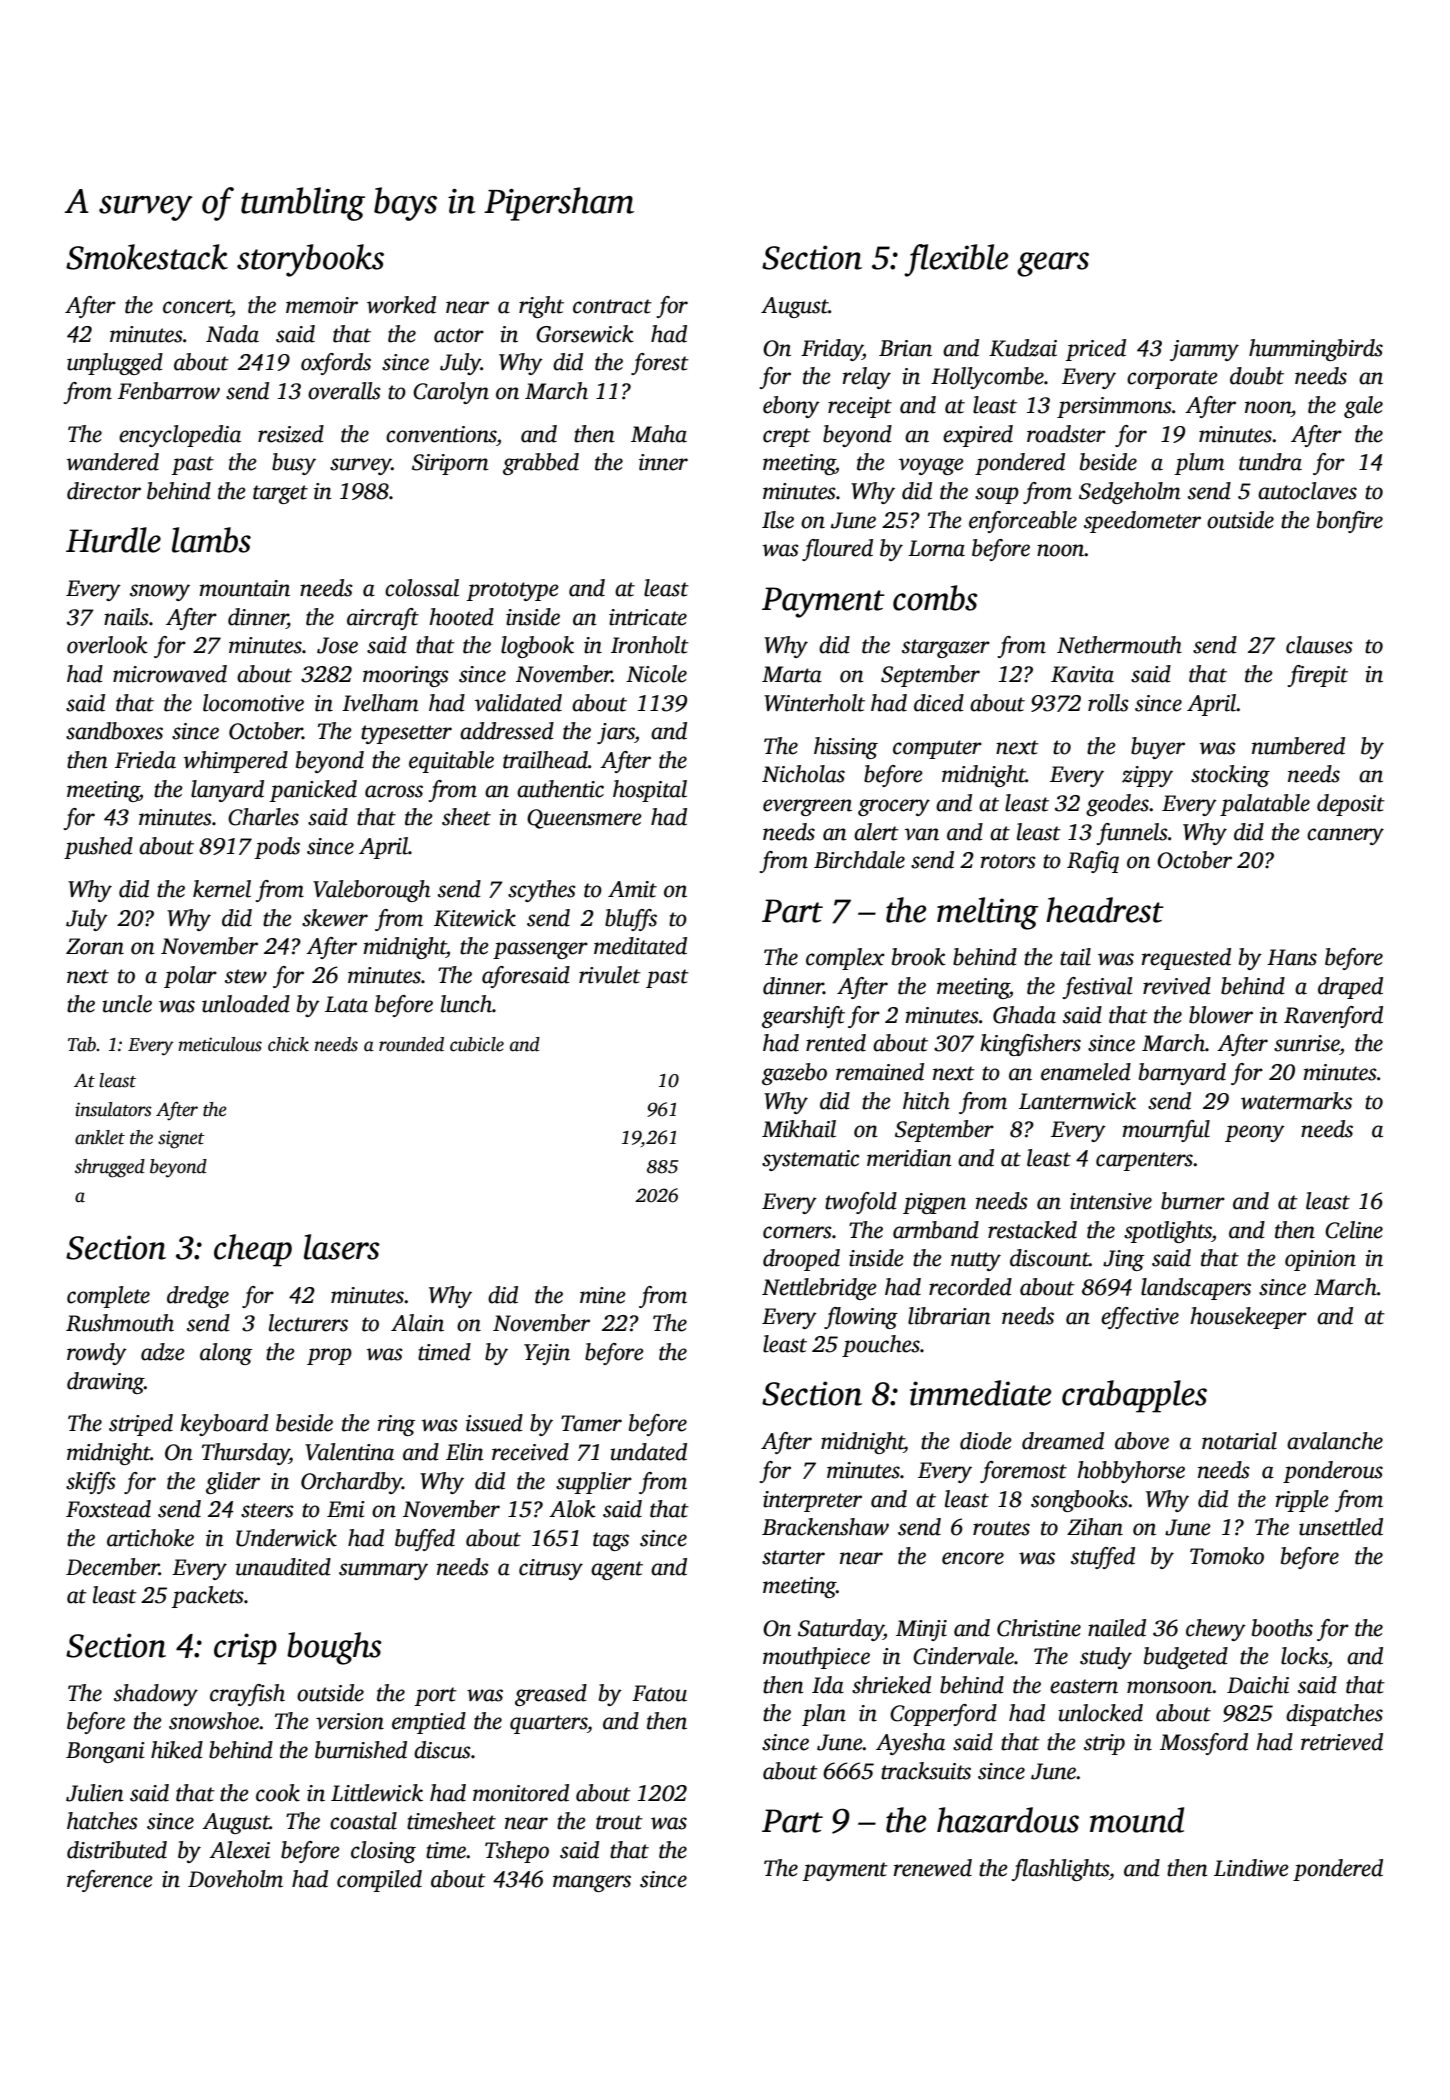 This screenshot has width=1450, height=2100. I want to click on pushed, so click(98, 848).
